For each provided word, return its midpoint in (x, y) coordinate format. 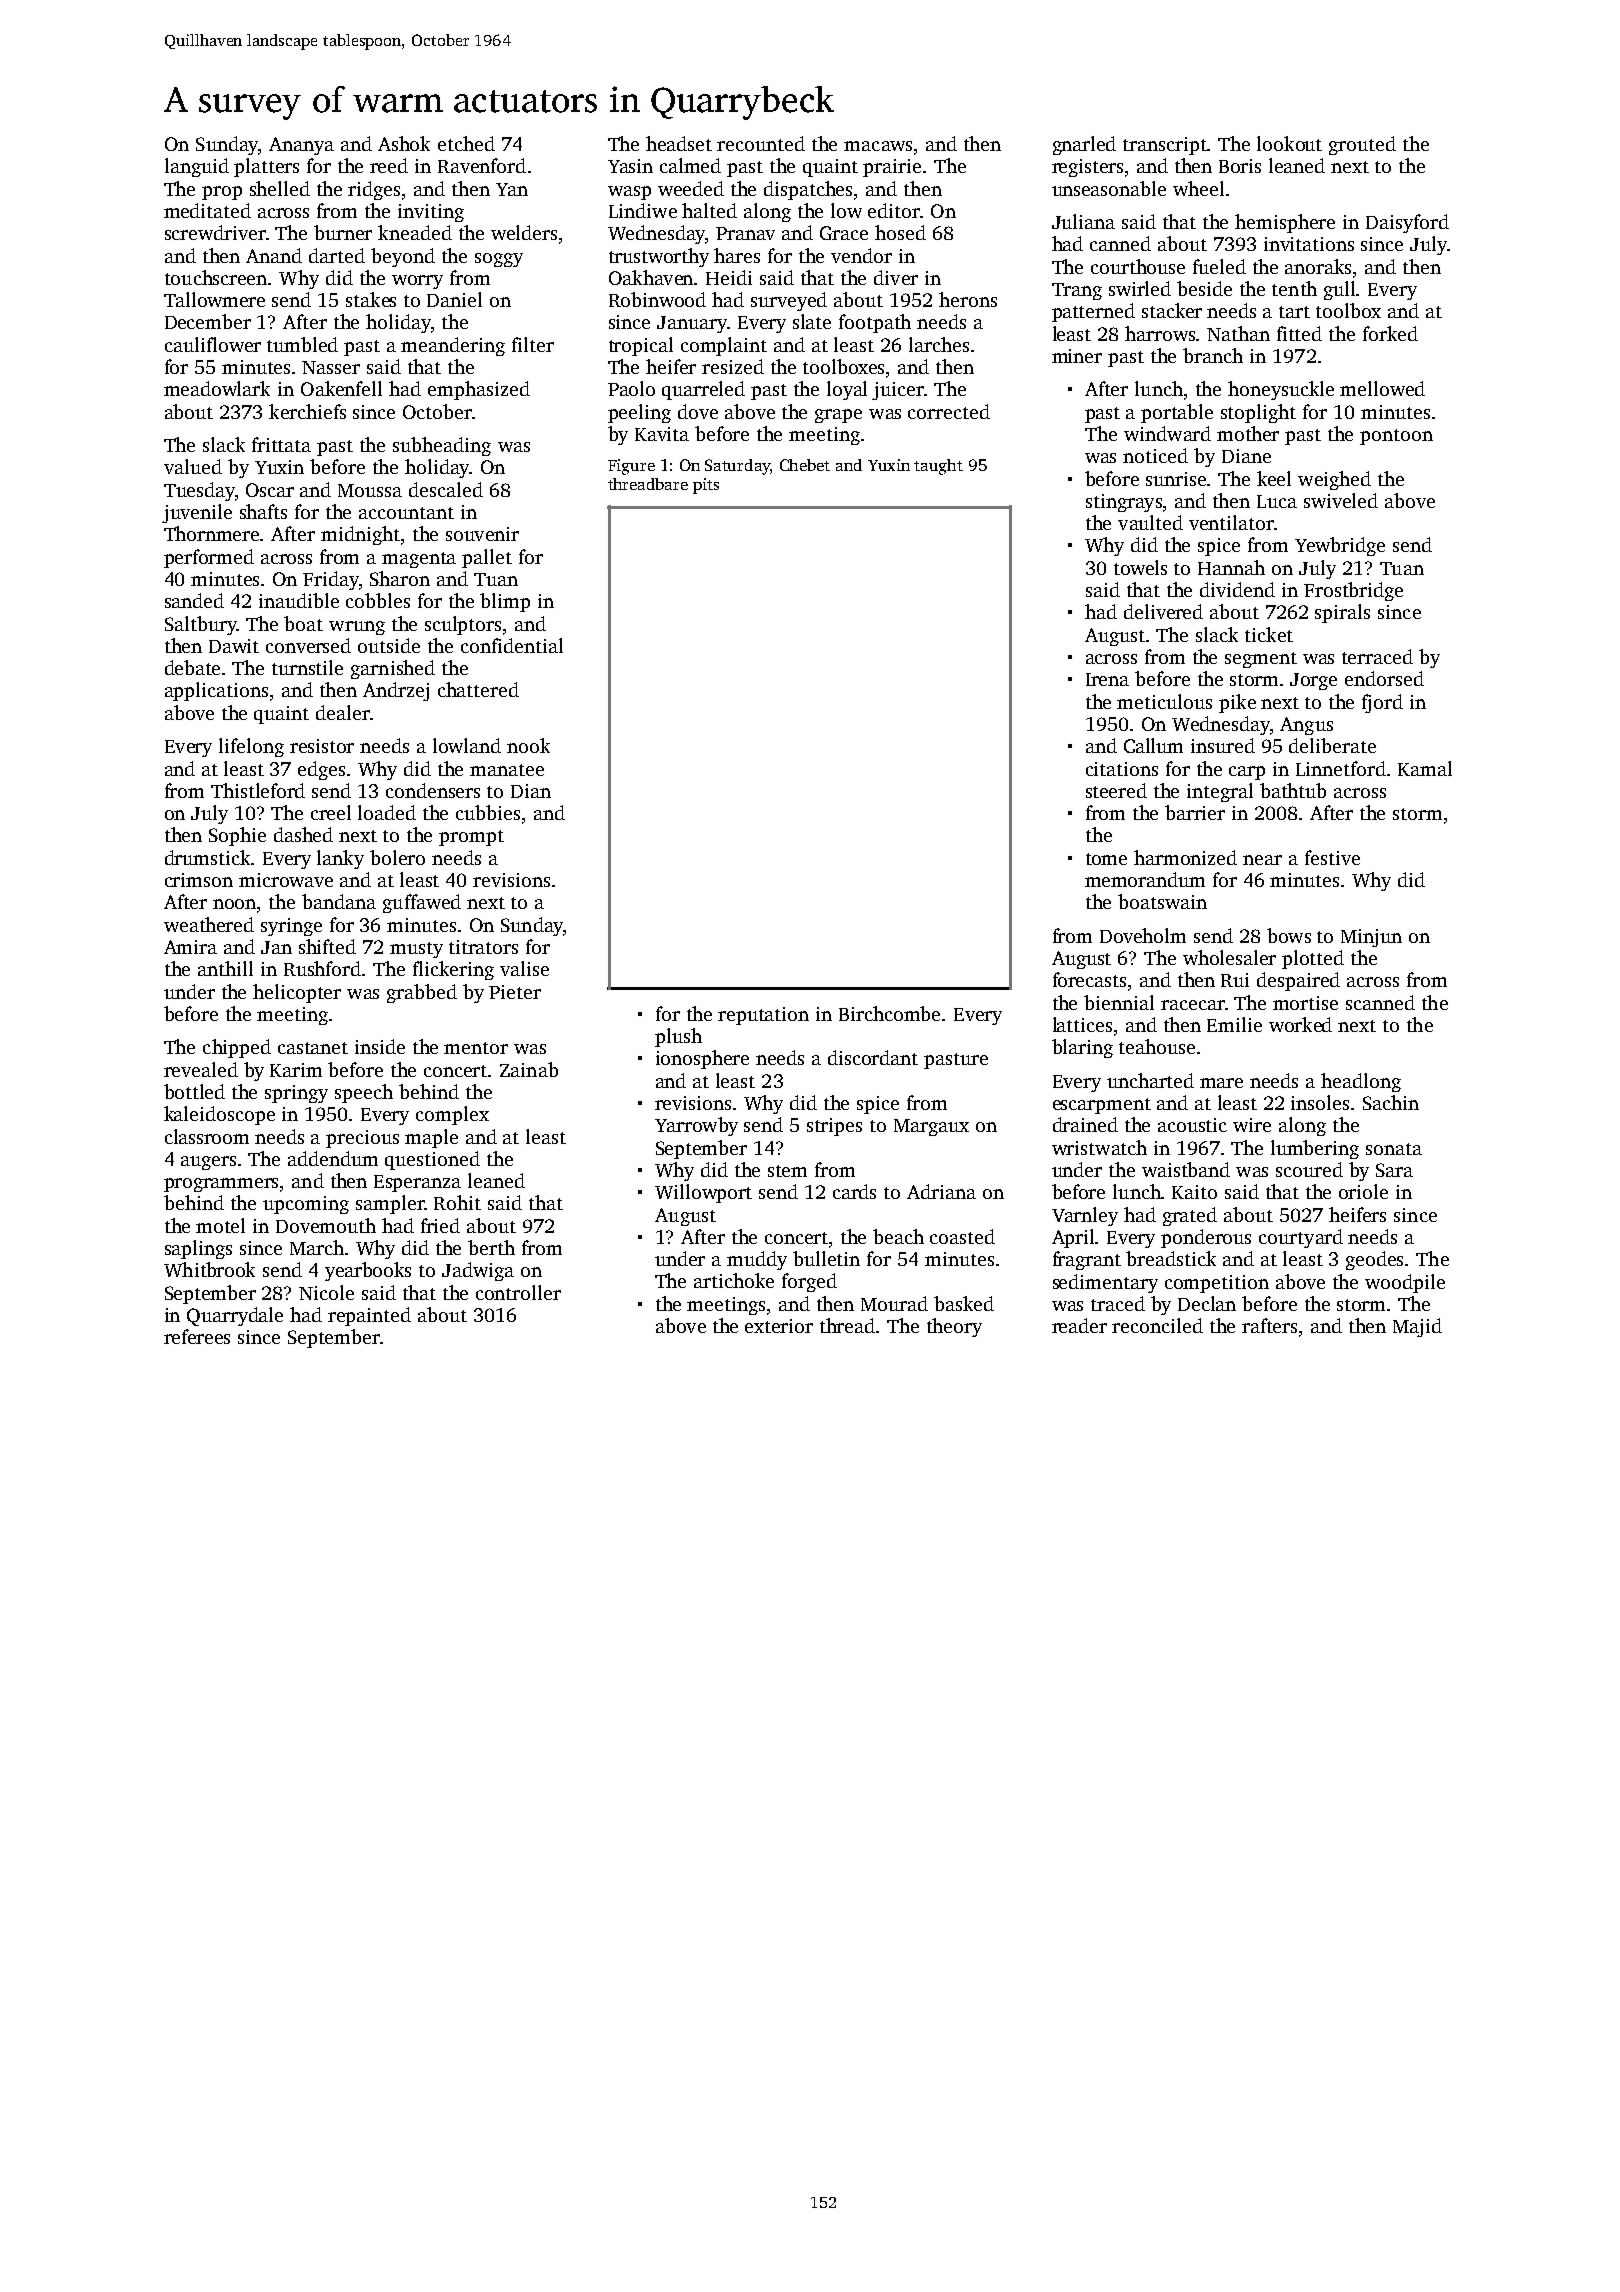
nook (528, 745)
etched (466, 143)
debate (192, 667)
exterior (779, 1326)
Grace (844, 233)
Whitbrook (209, 1269)
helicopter (297, 993)
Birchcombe (889, 1013)
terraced (1377, 656)
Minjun (1371, 938)
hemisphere (1285, 223)
